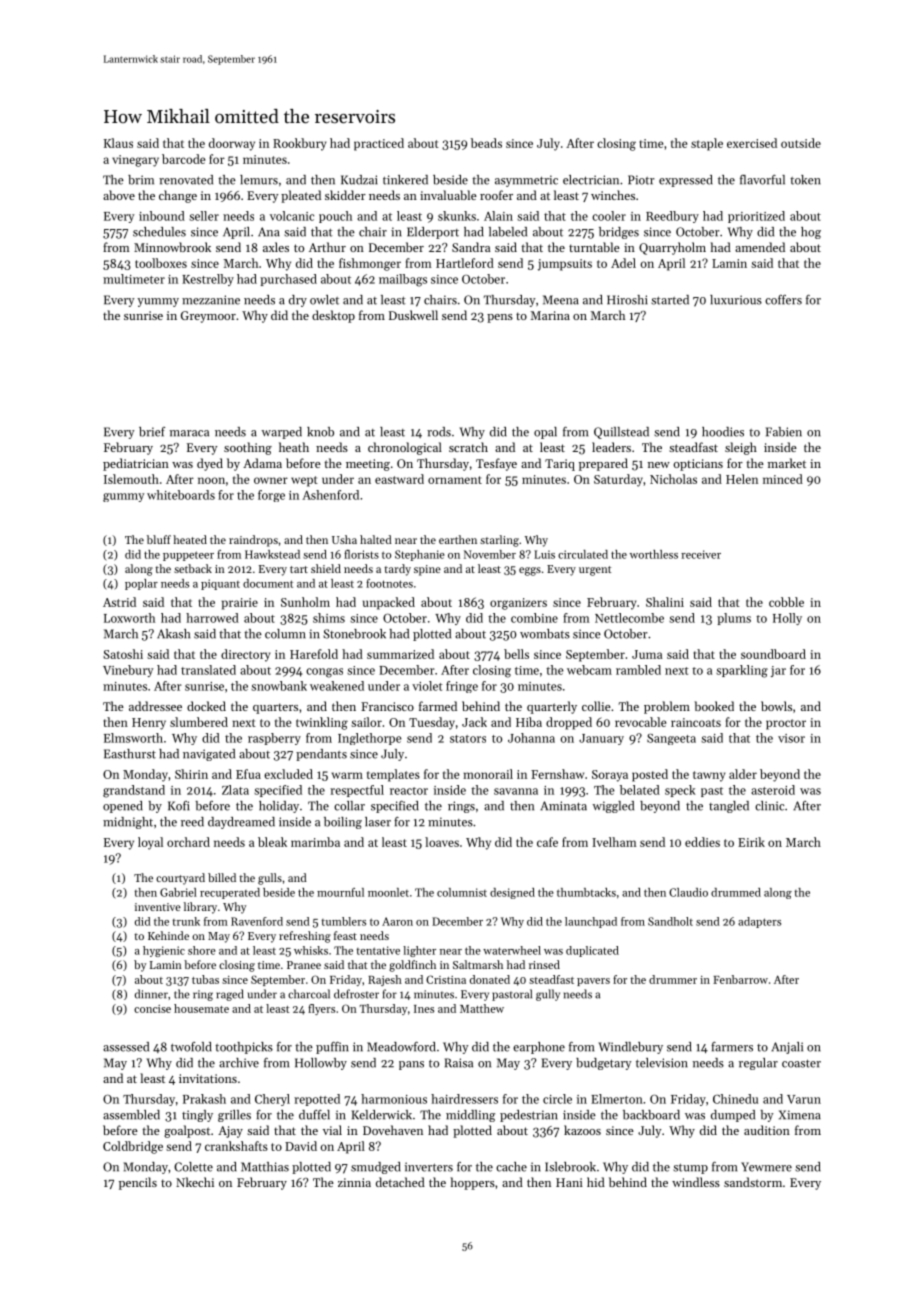 Image resolution: width=924 pixels, height=1308 pixels. I want to click on Quarryholm, so click(672, 248).
